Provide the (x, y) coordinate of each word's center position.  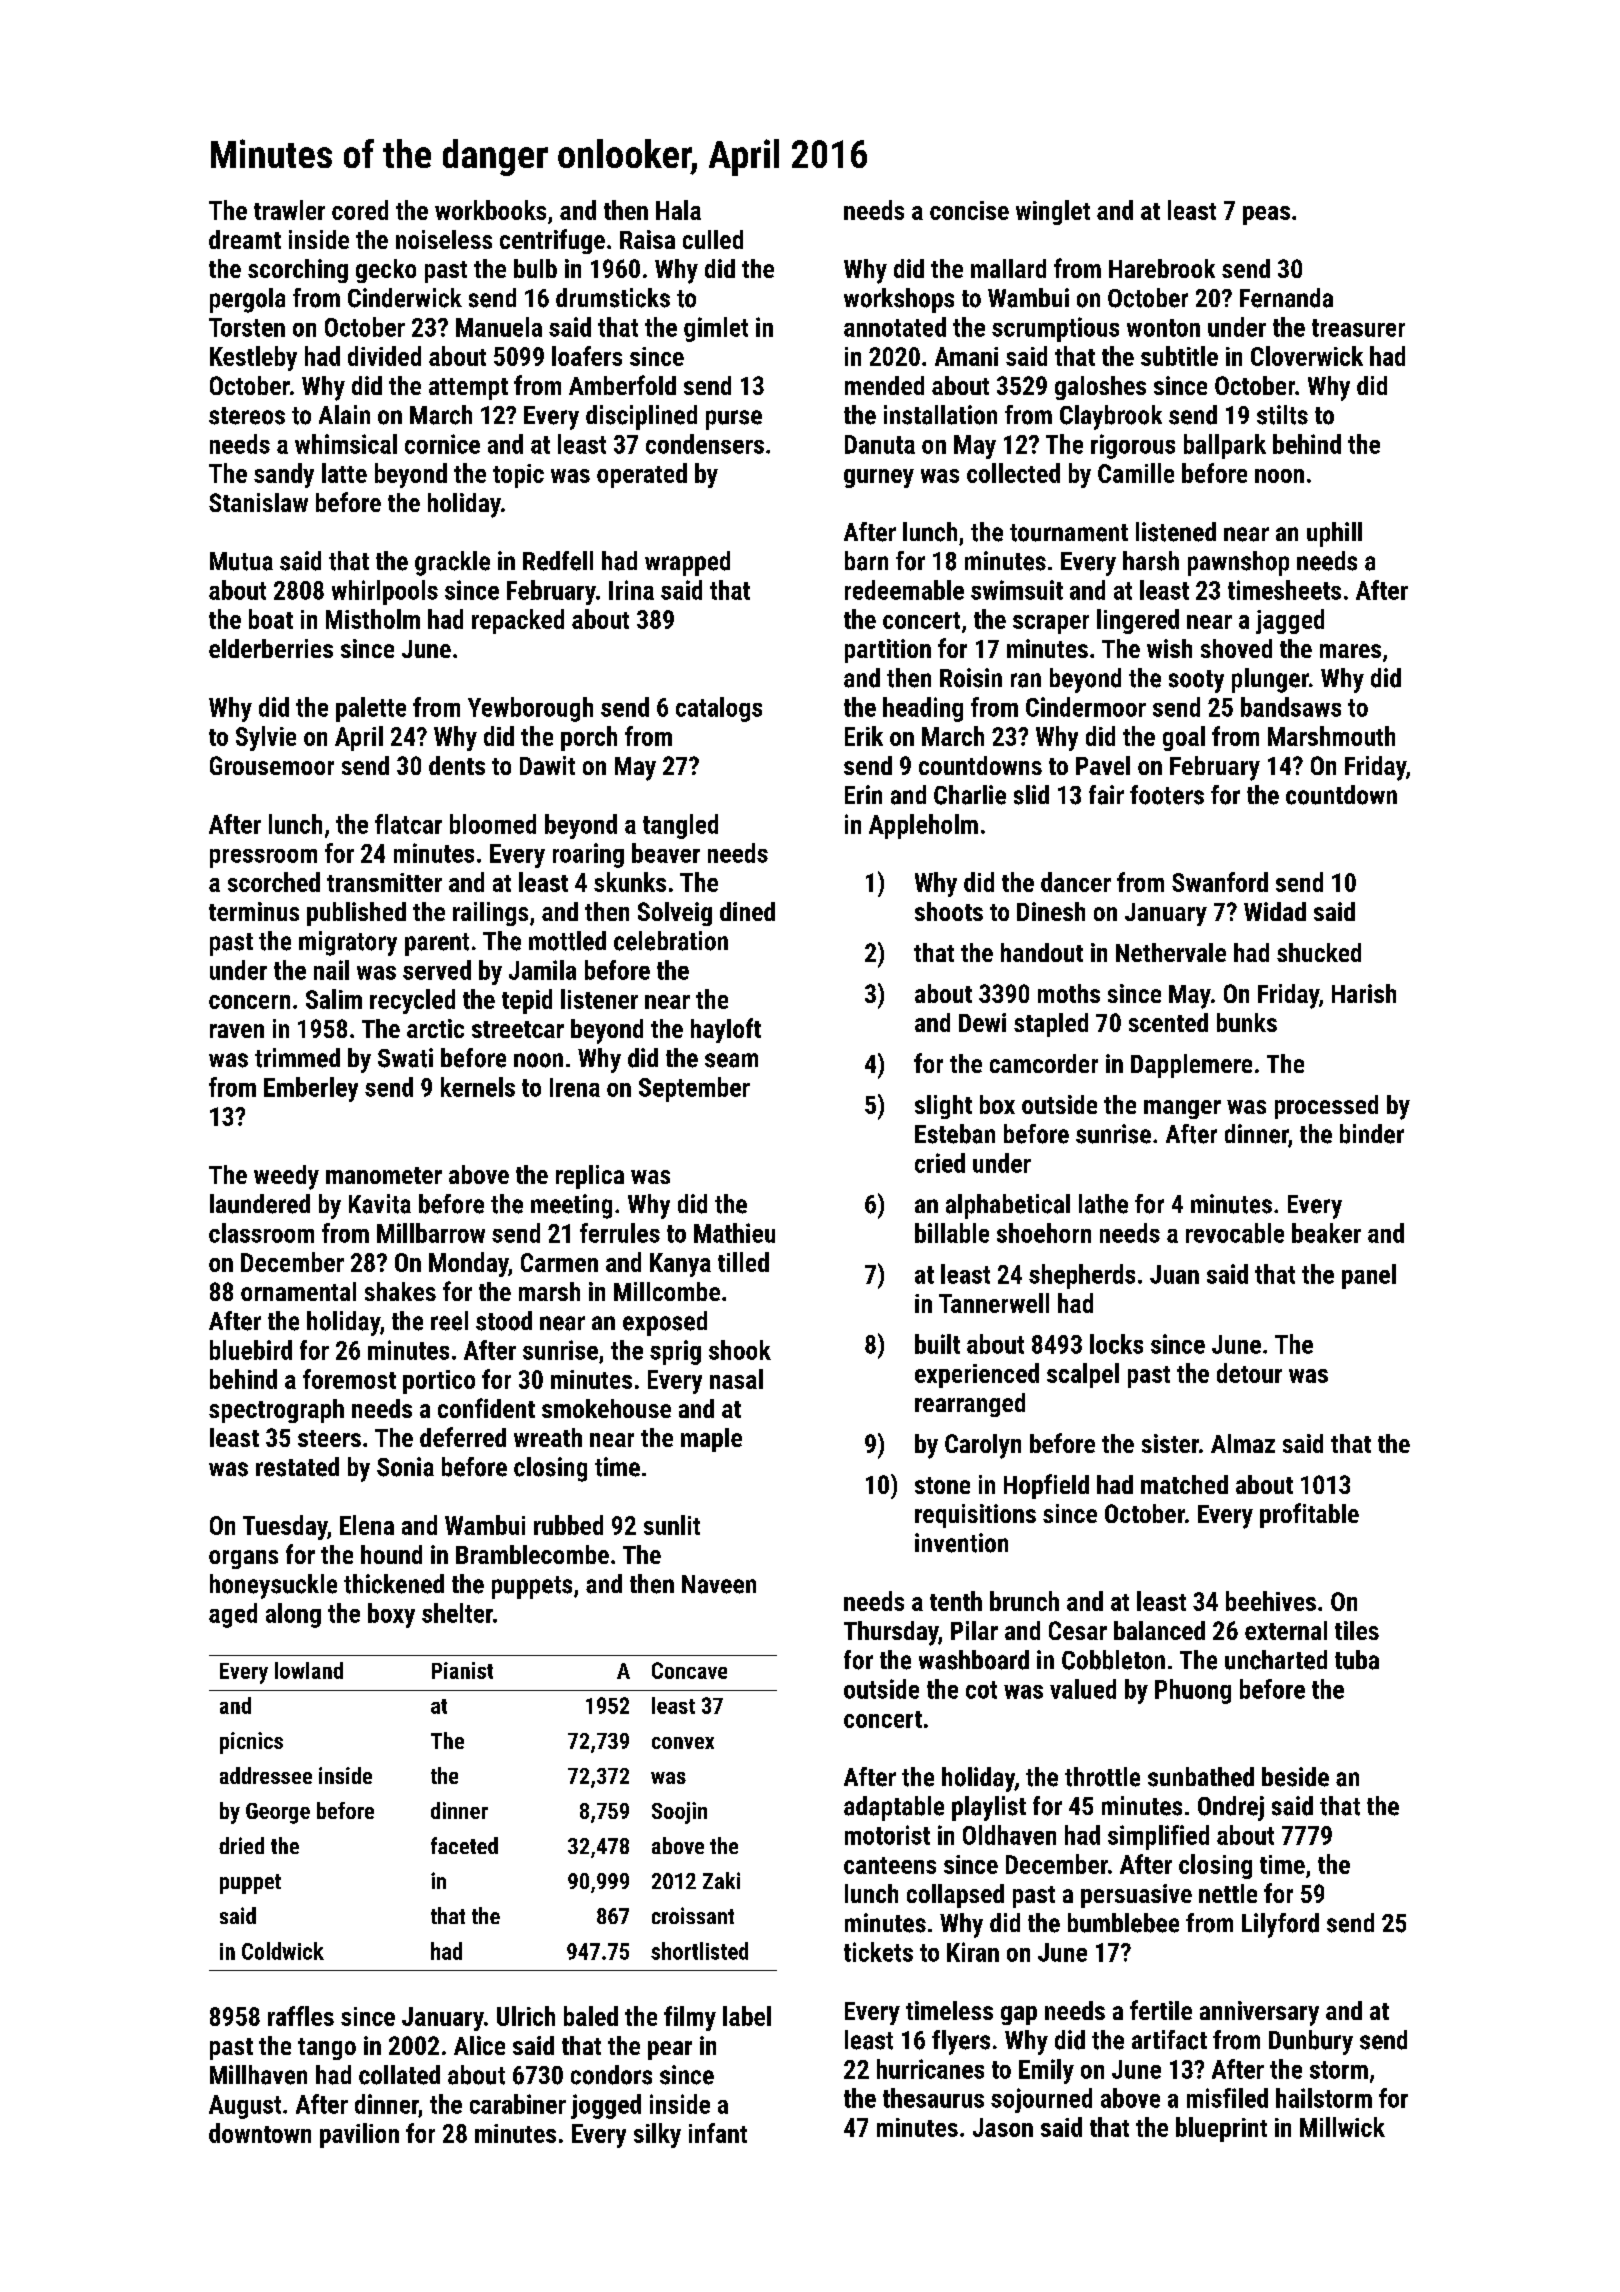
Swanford (1220, 882)
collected (1013, 473)
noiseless (444, 239)
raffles (301, 2016)
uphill (1334, 534)
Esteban (955, 1134)
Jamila (542, 970)
